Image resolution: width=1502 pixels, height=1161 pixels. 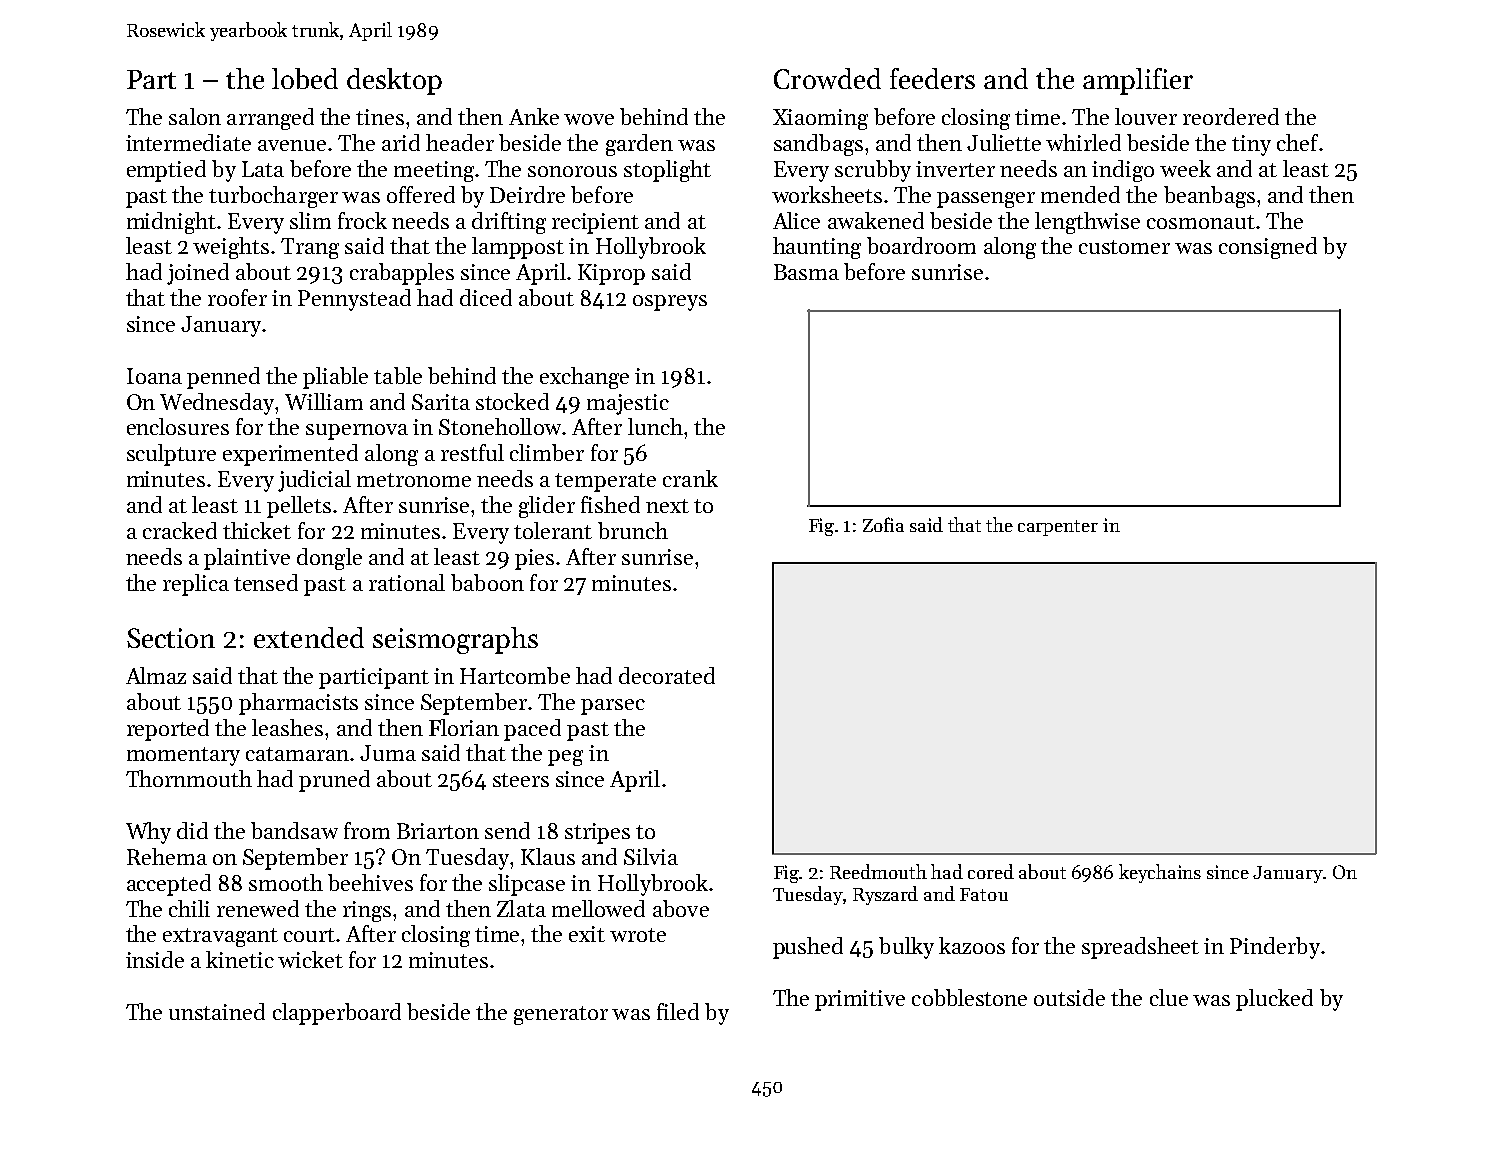 What do you see at coordinates (611, 274) in the image?
I see `Kiprop` at bounding box center [611, 274].
